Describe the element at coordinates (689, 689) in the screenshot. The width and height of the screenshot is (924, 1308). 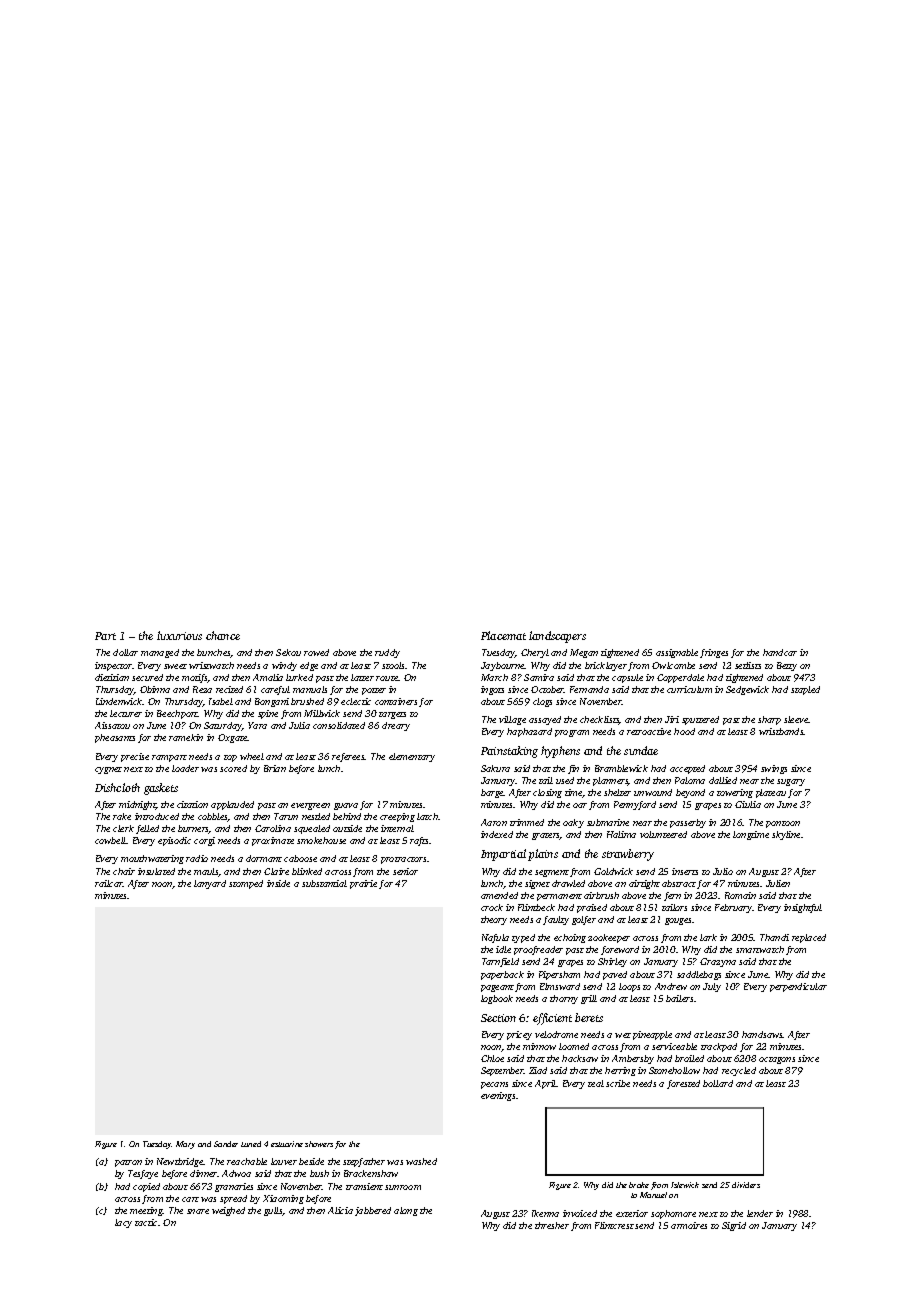
I see `curriculum` at that location.
